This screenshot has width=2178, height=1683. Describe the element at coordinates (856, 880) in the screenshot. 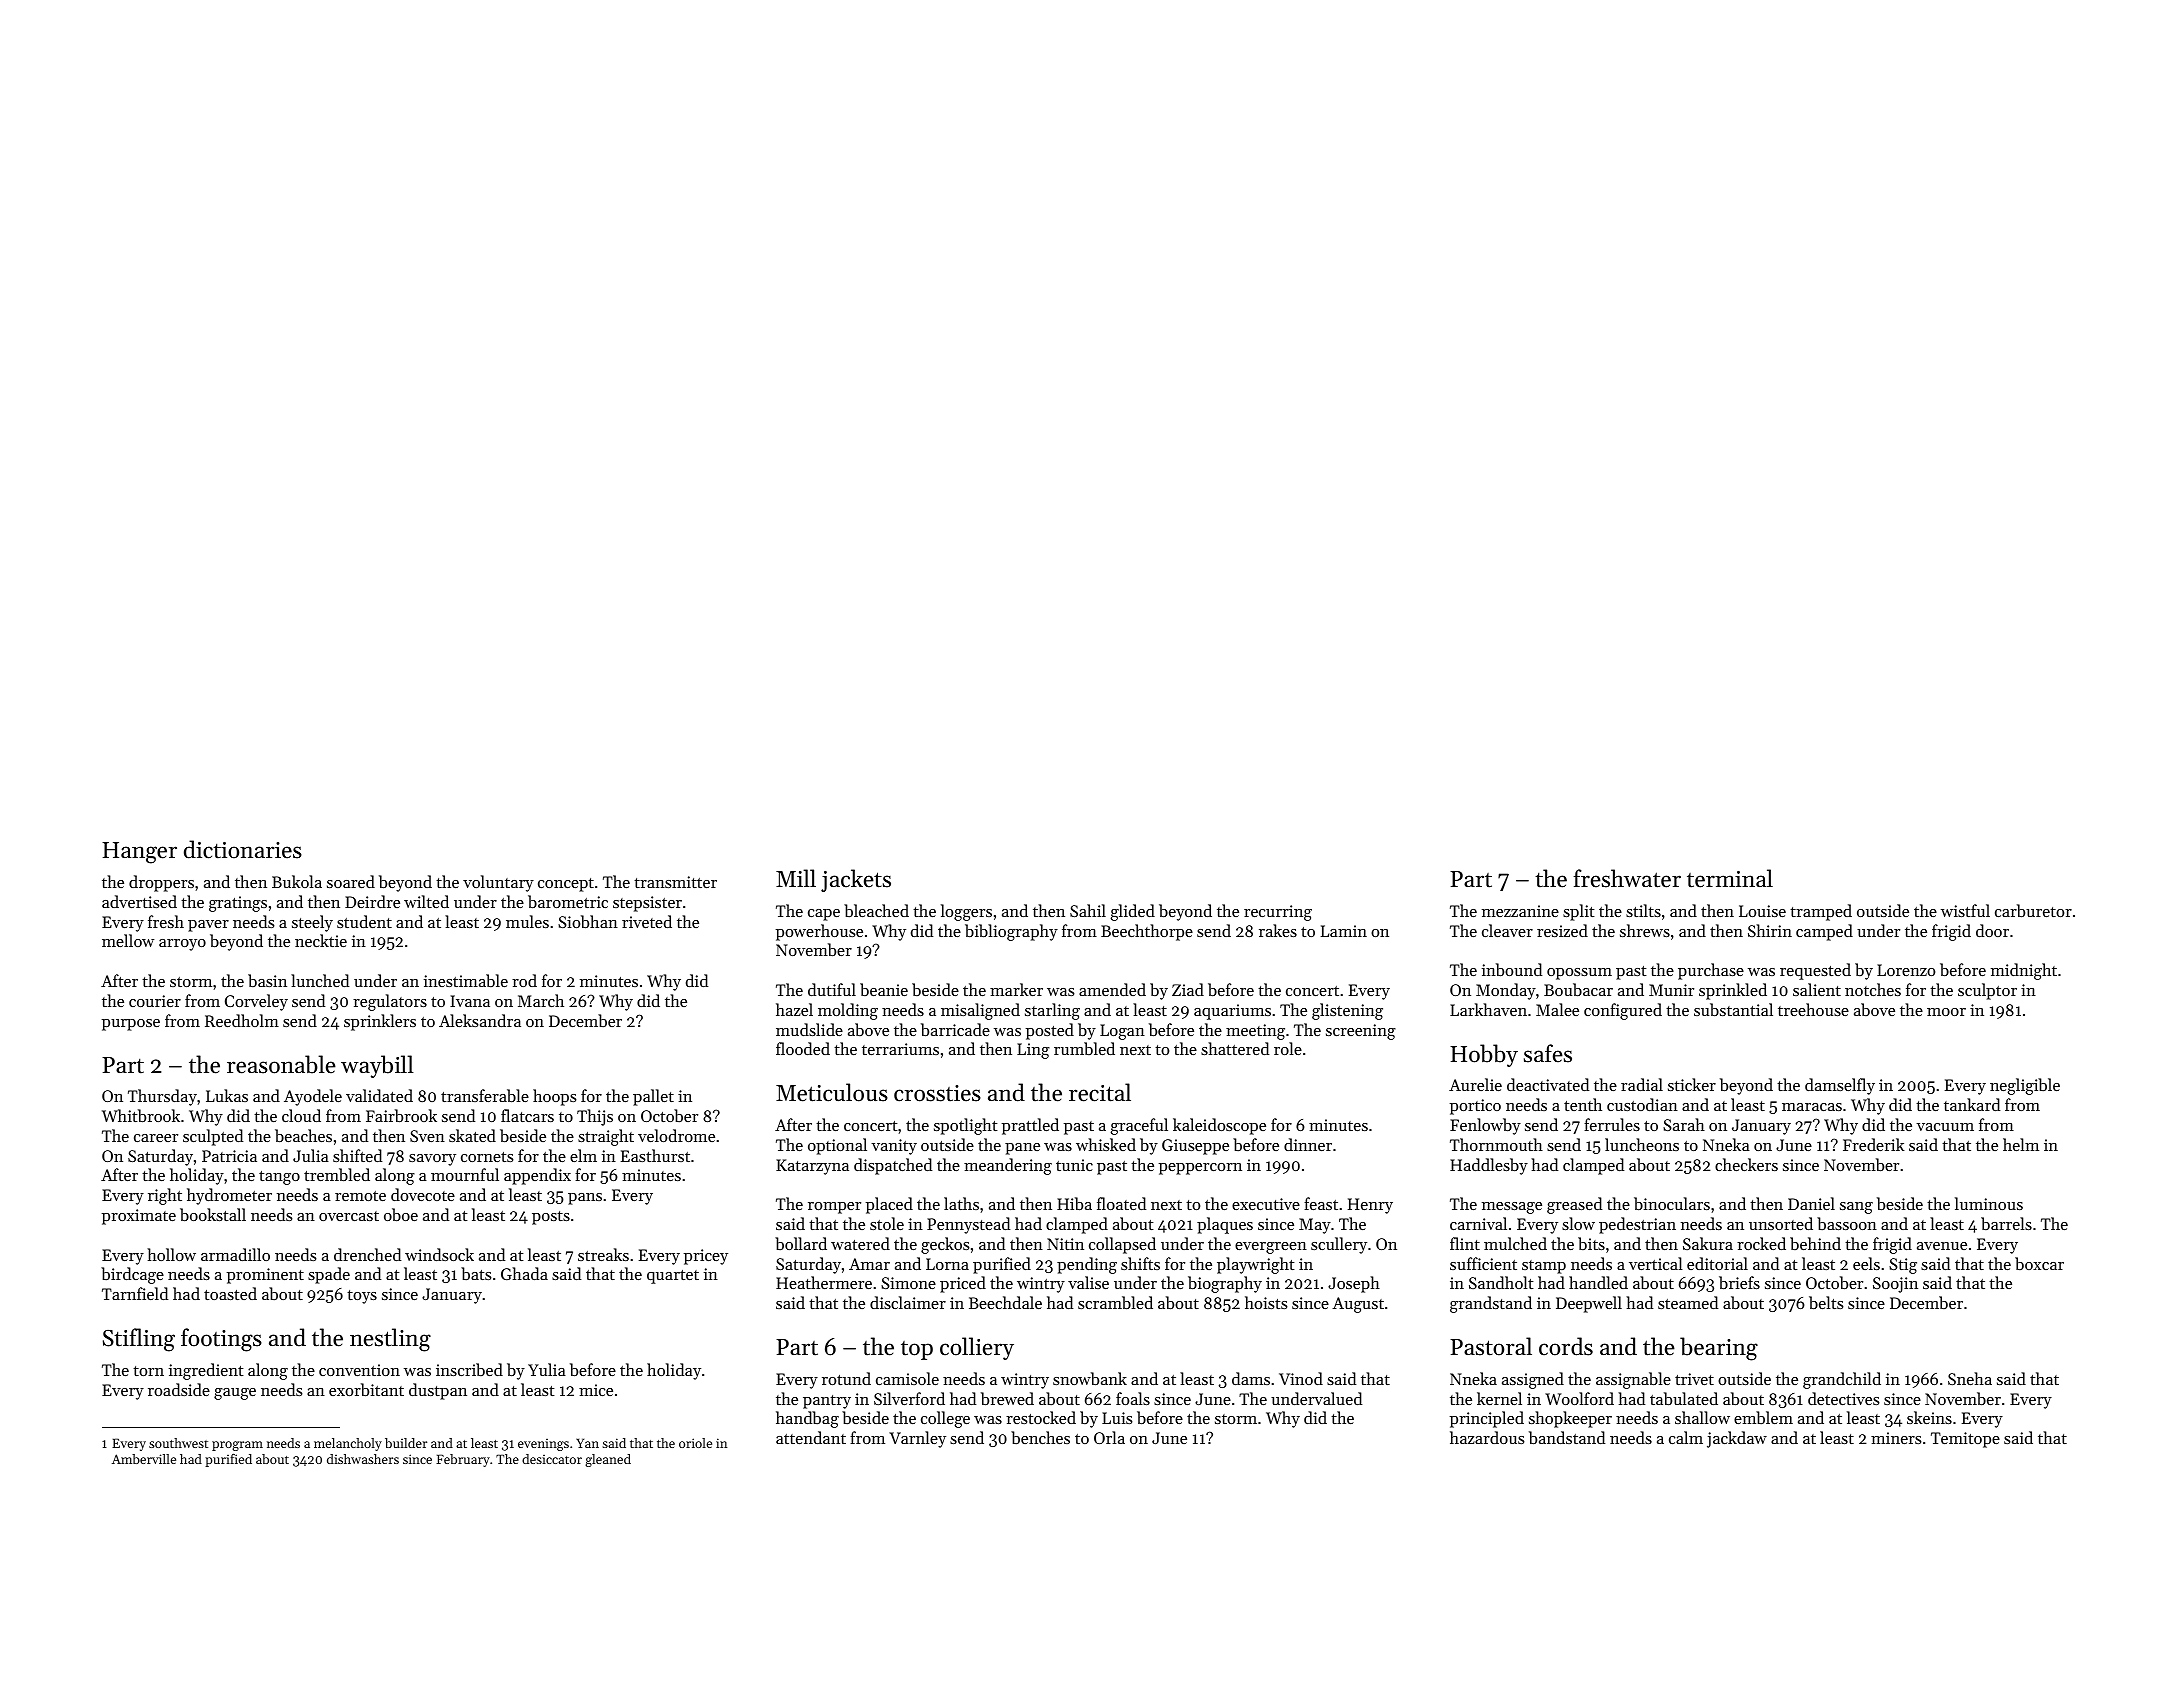

I see `jackets` at that location.
